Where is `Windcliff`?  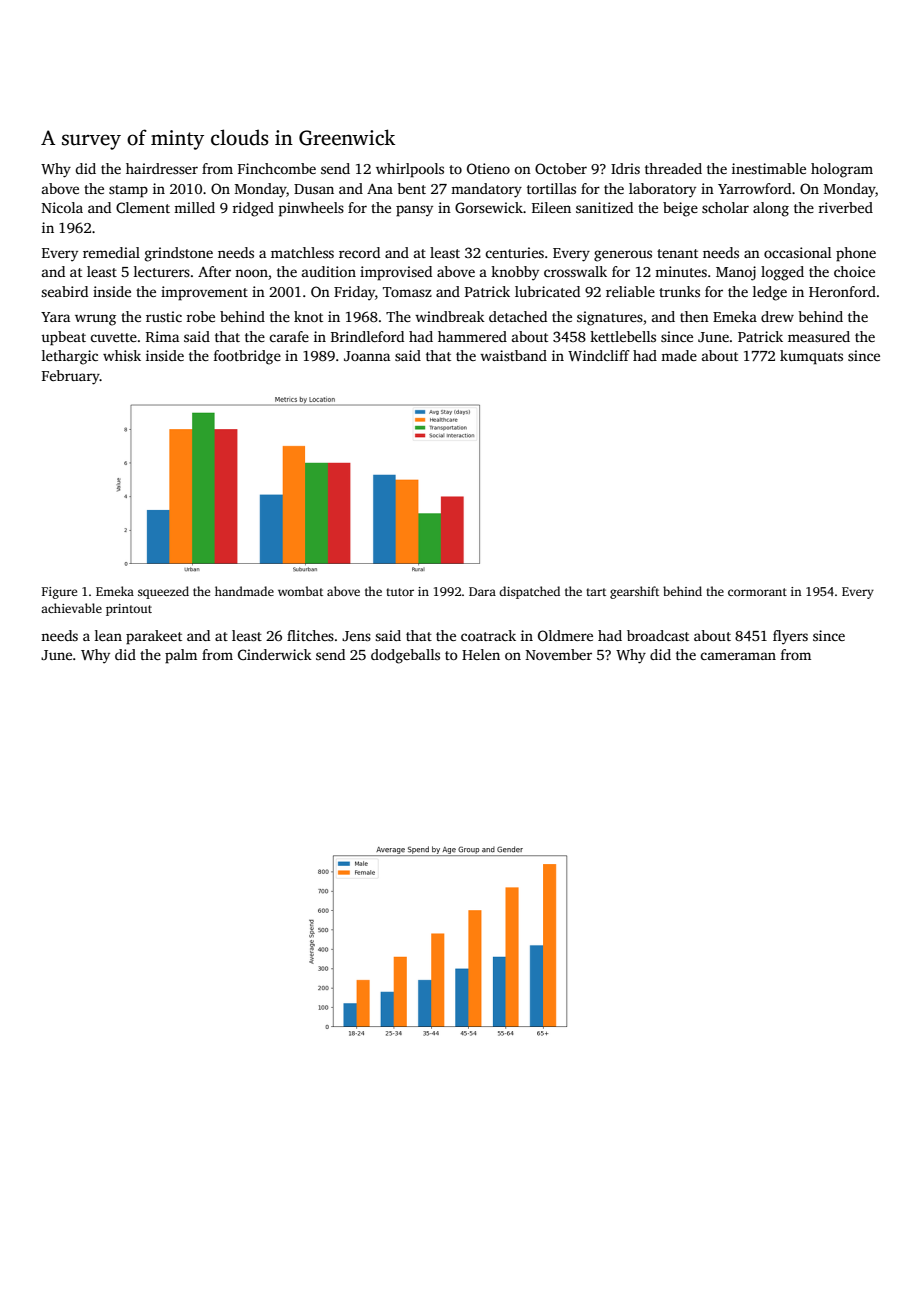
Windcliff is located at coordinates (599, 355).
